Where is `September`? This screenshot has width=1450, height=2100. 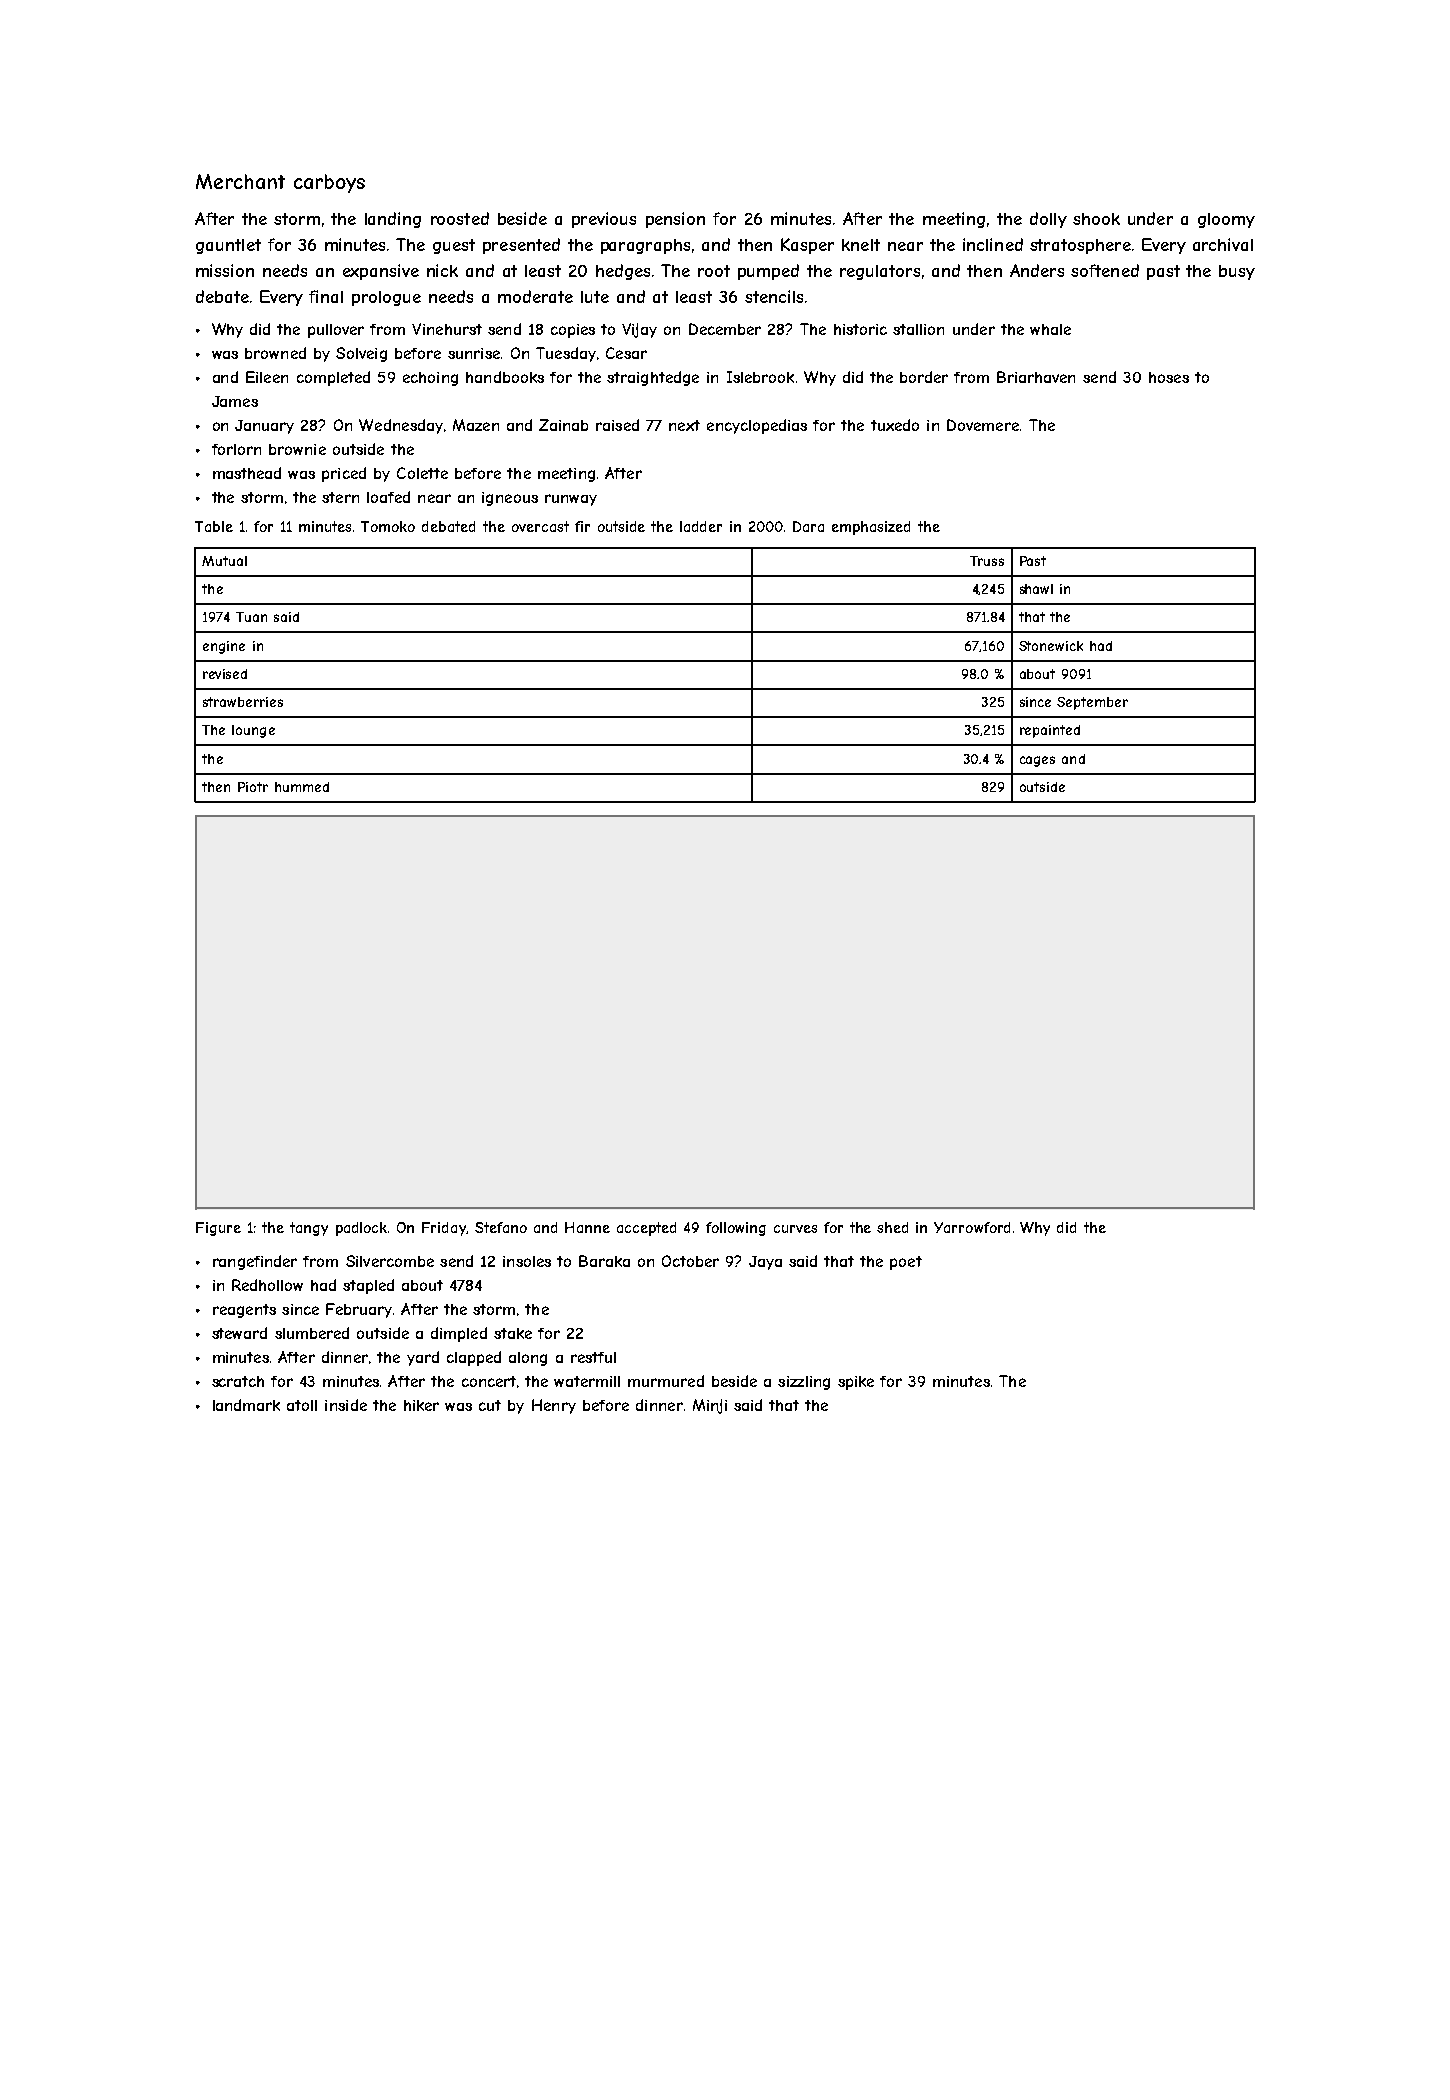 September is located at coordinates (1092, 703).
